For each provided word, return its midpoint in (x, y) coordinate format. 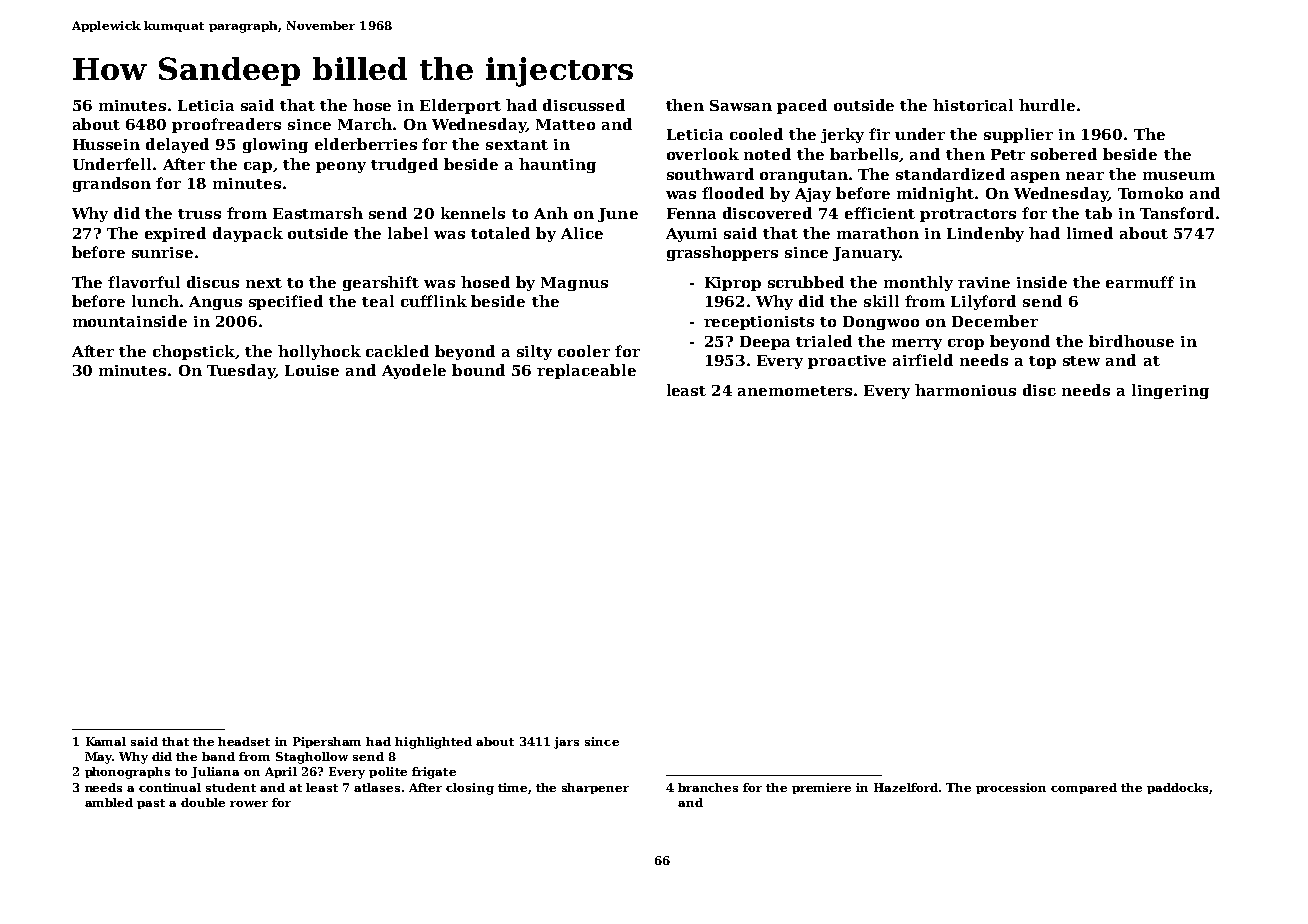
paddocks (1177, 788)
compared (1084, 788)
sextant (517, 145)
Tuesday (241, 371)
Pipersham (327, 742)
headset (244, 741)
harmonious (965, 390)
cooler (584, 351)
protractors (968, 215)
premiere (821, 788)
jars (566, 743)
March (365, 124)
